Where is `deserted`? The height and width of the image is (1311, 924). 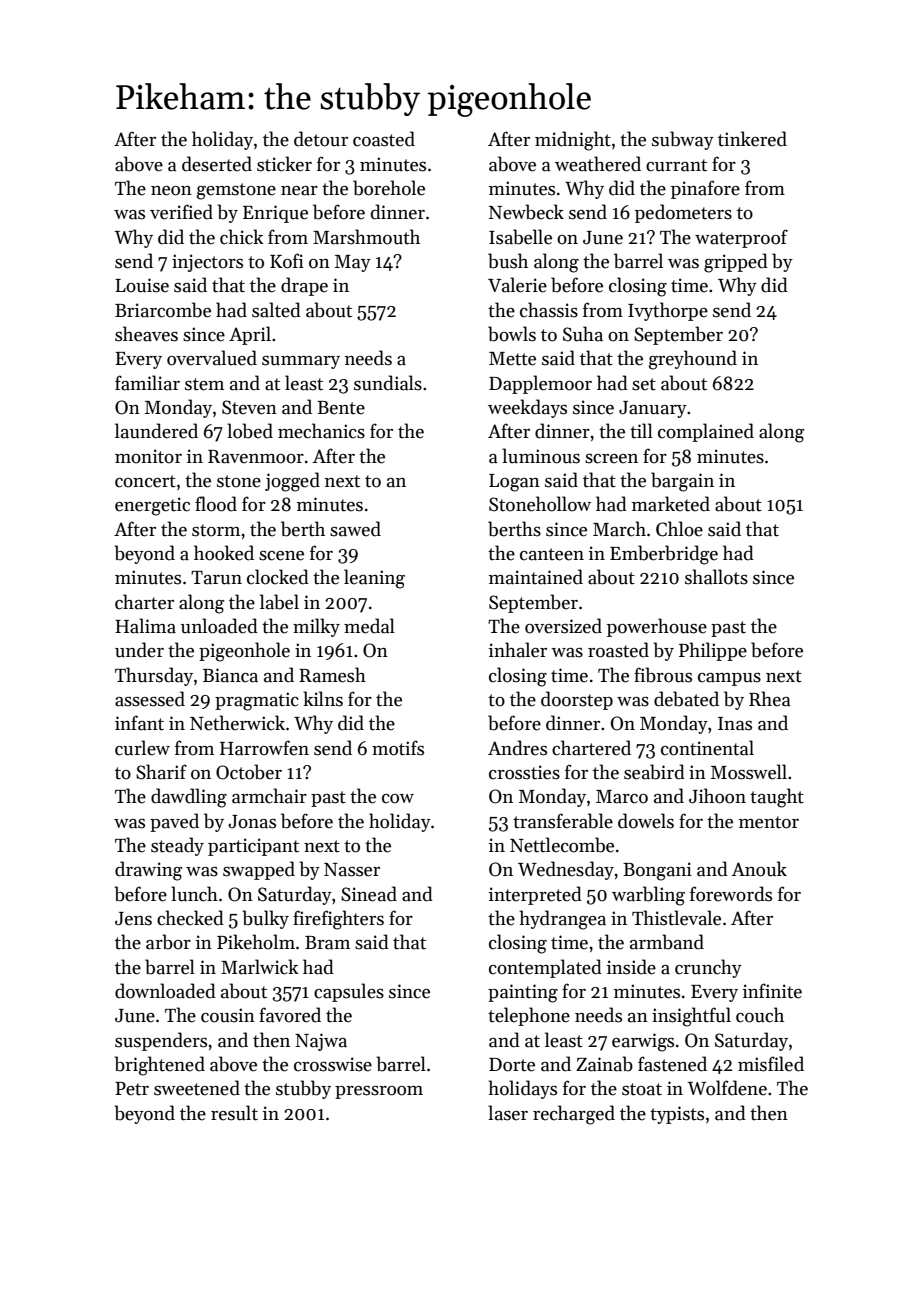
deserted is located at coordinates (217, 164).
